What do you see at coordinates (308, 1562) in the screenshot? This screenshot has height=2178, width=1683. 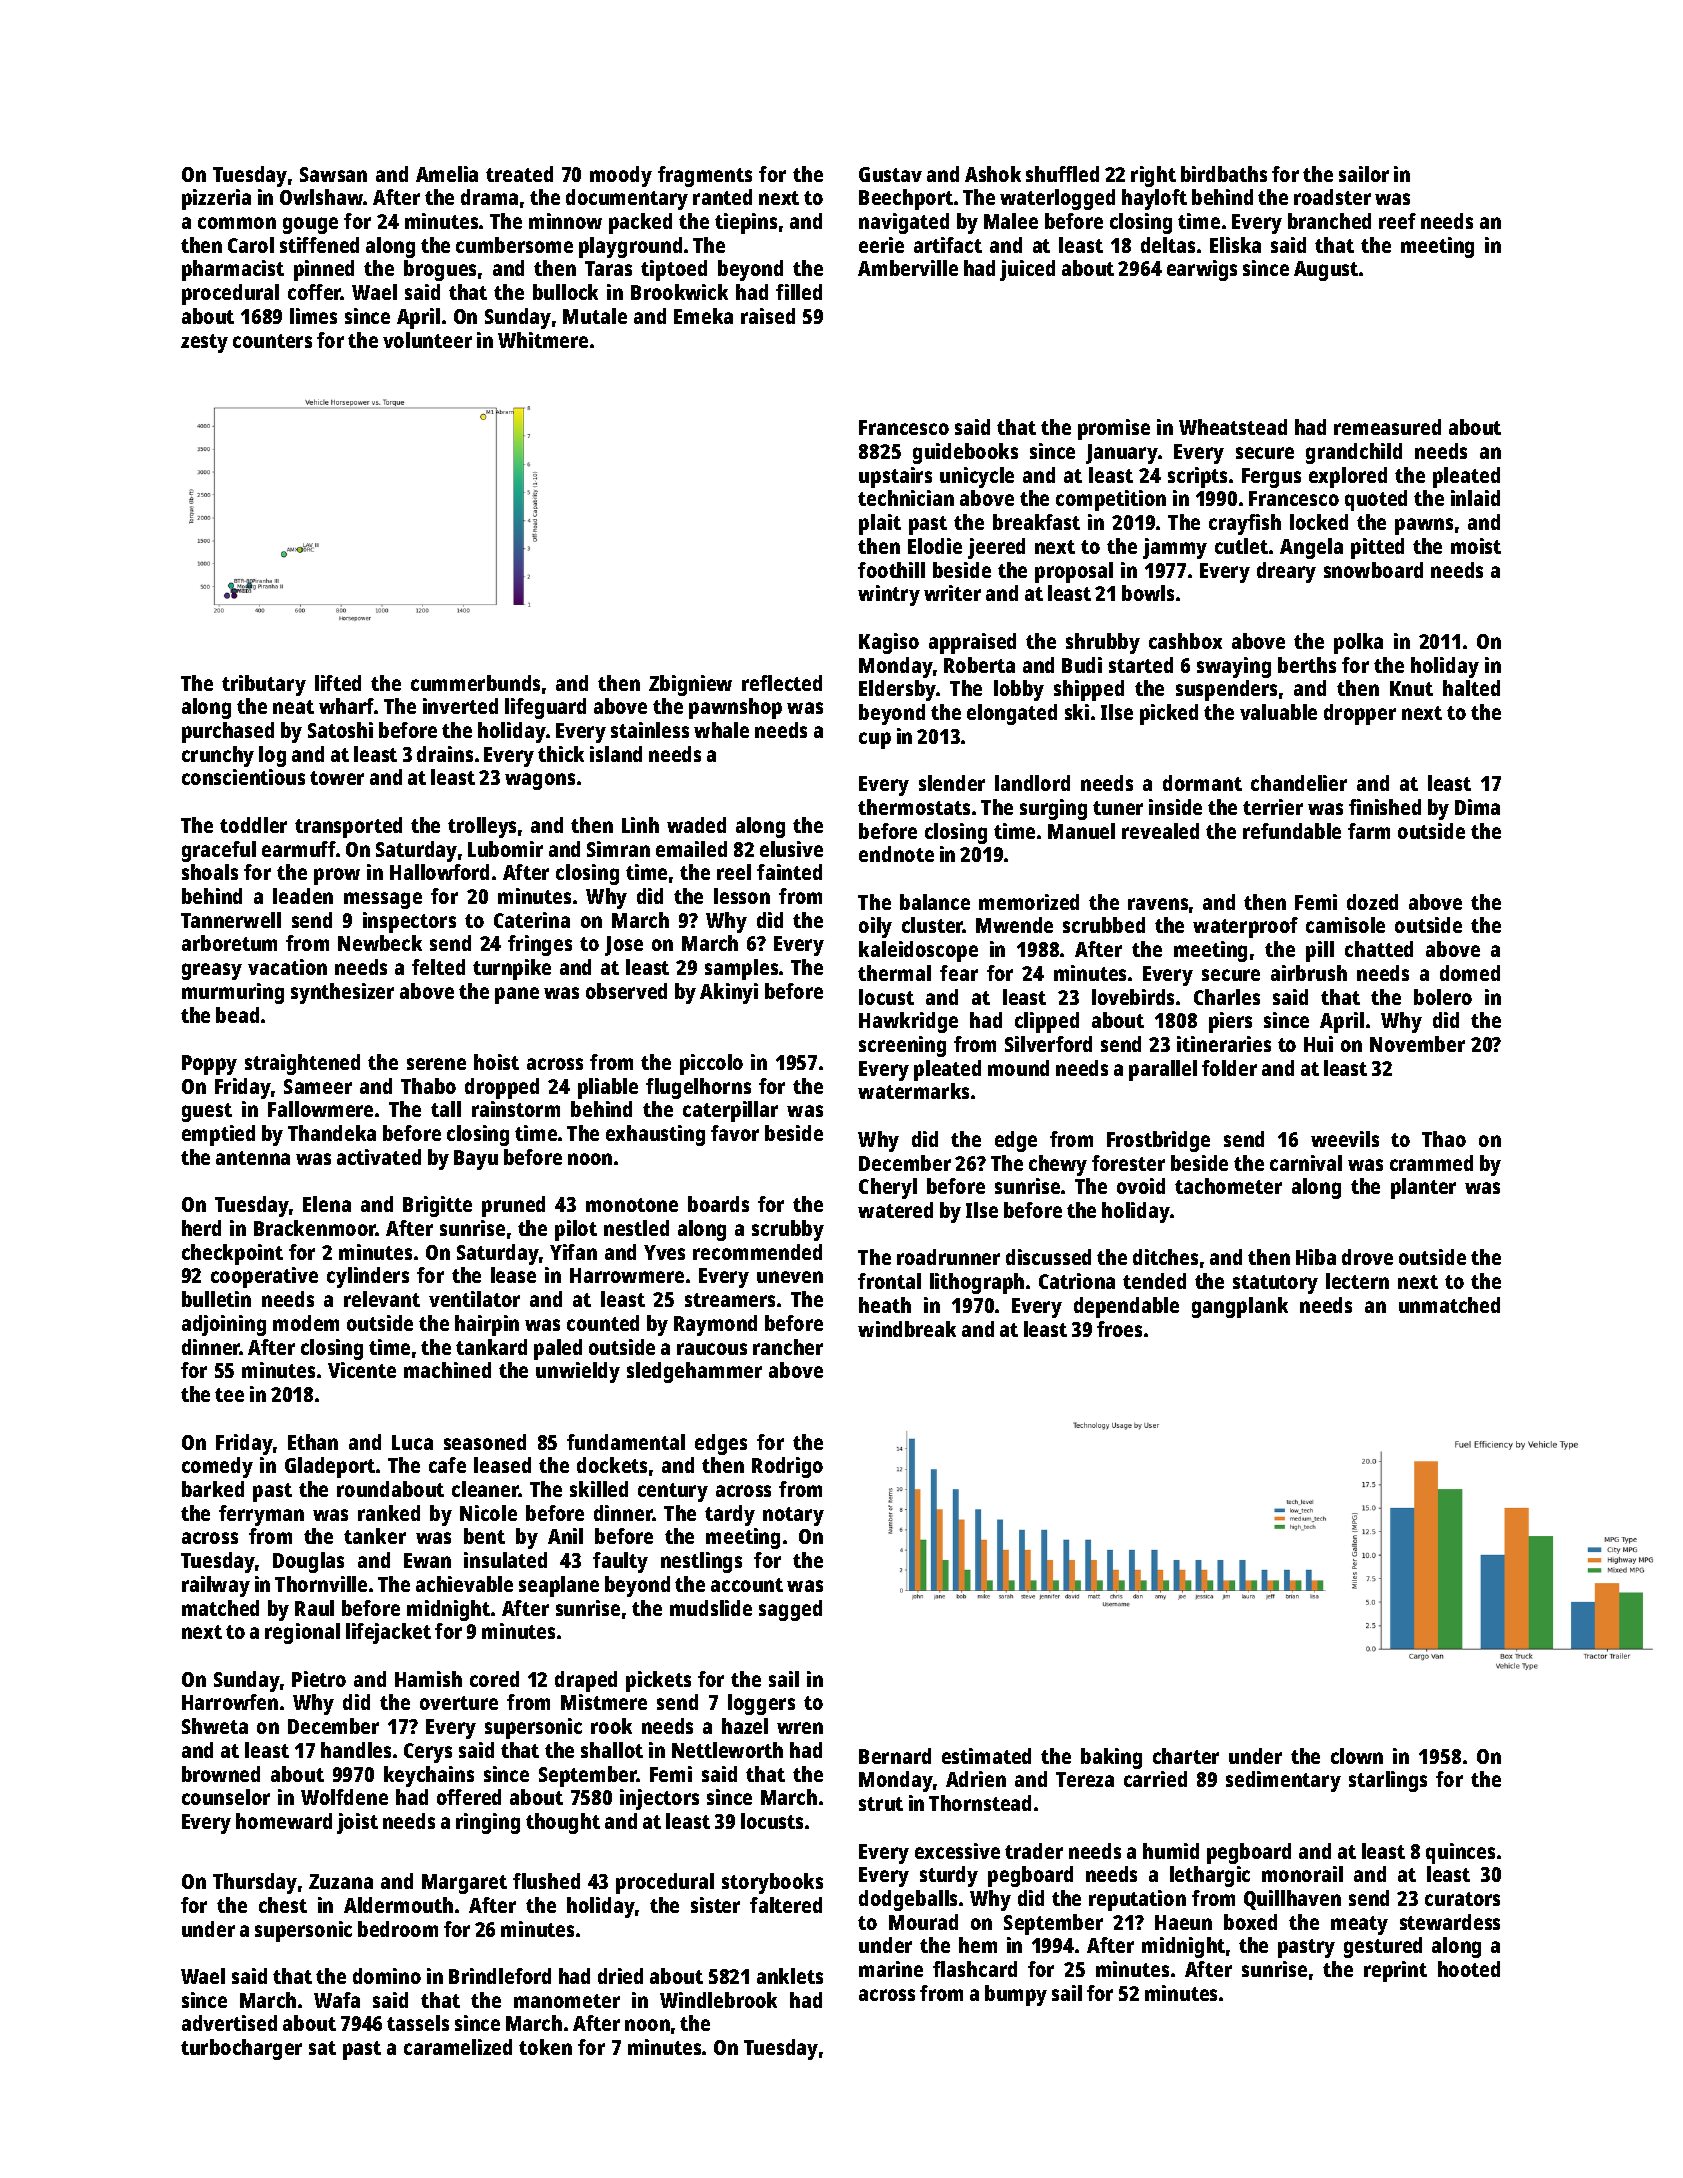 I see `Douglas` at bounding box center [308, 1562].
